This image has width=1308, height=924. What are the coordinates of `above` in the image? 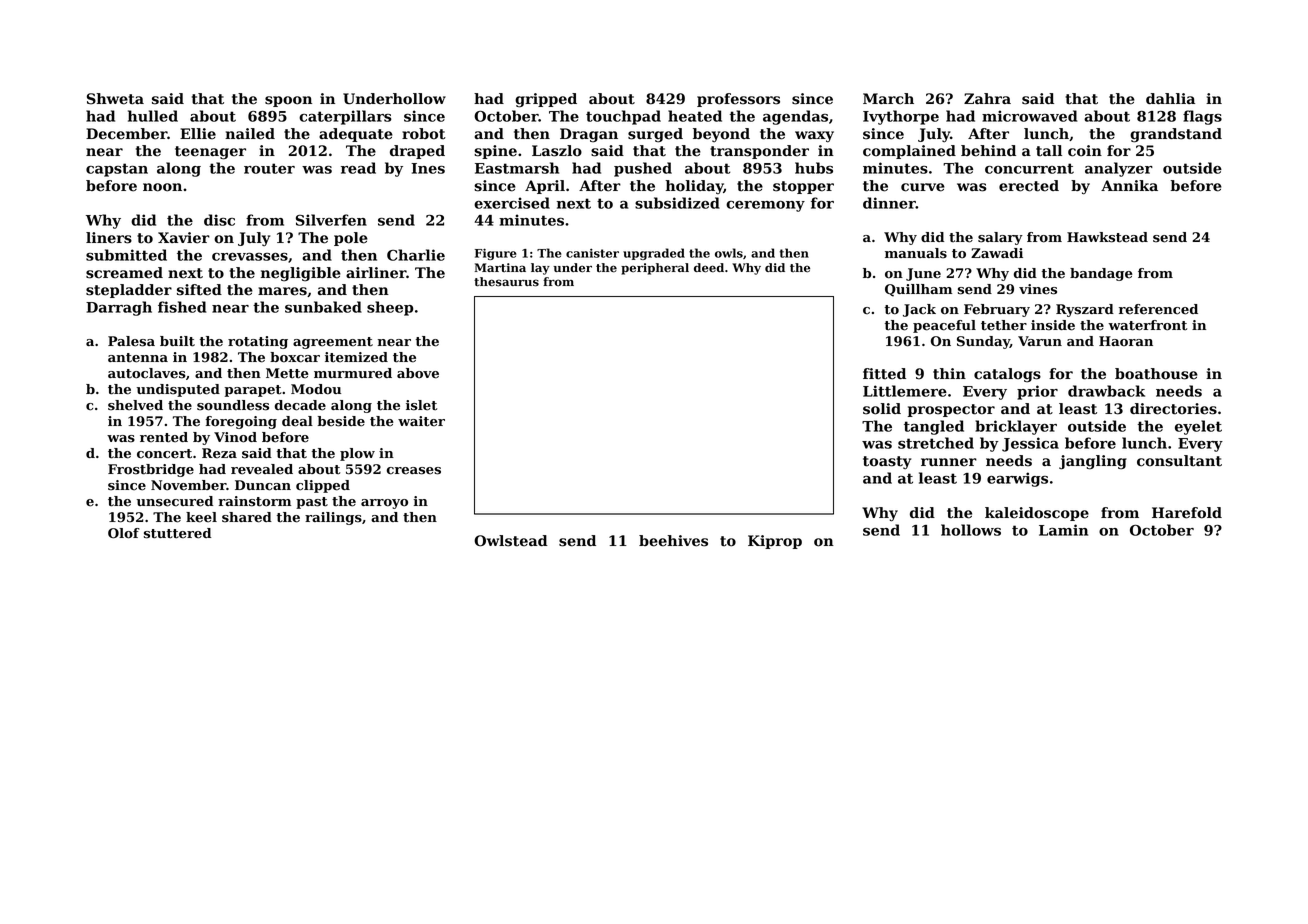 It's located at (418, 373).
